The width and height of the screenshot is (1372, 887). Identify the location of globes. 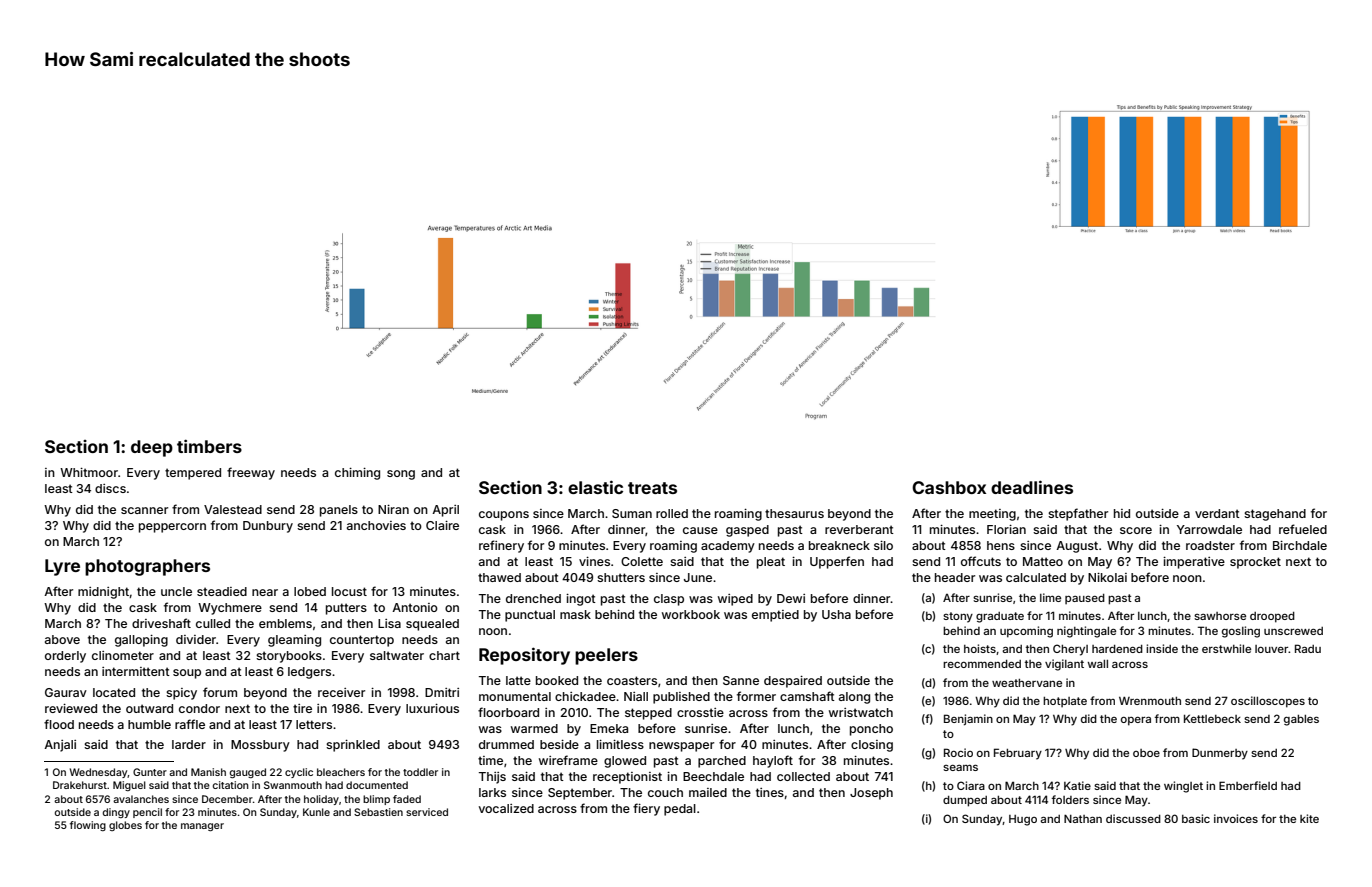
(125, 826).
